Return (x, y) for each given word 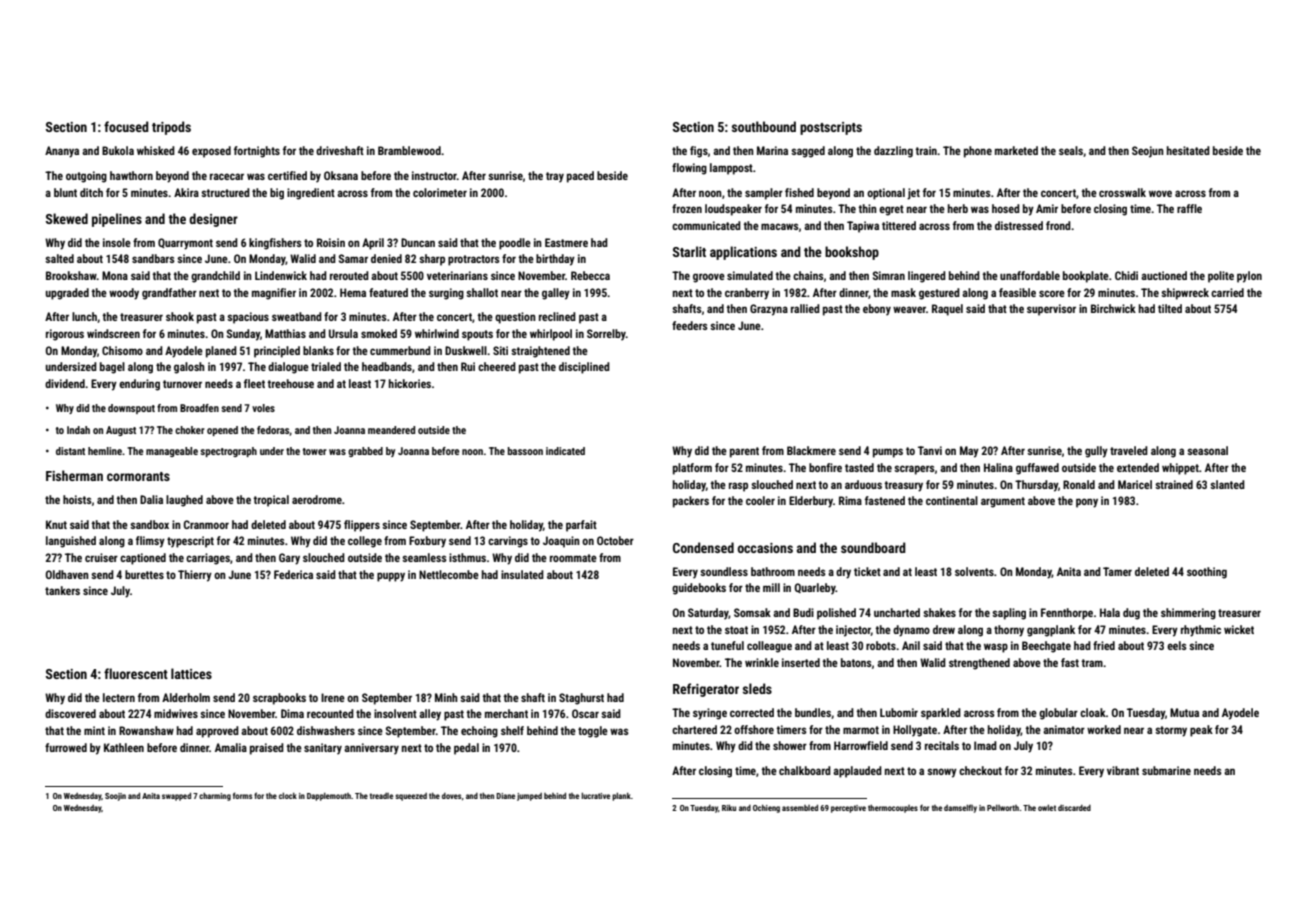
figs (699, 152)
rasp (738, 487)
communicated (706, 225)
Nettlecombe (449, 574)
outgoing (86, 177)
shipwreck (1185, 294)
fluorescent (136, 673)
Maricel (1135, 484)
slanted (1227, 484)
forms (242, 795)
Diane (505, 796)
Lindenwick (281, 275)
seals (1071, 150)
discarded (1074, 808)
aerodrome (317, 499)
